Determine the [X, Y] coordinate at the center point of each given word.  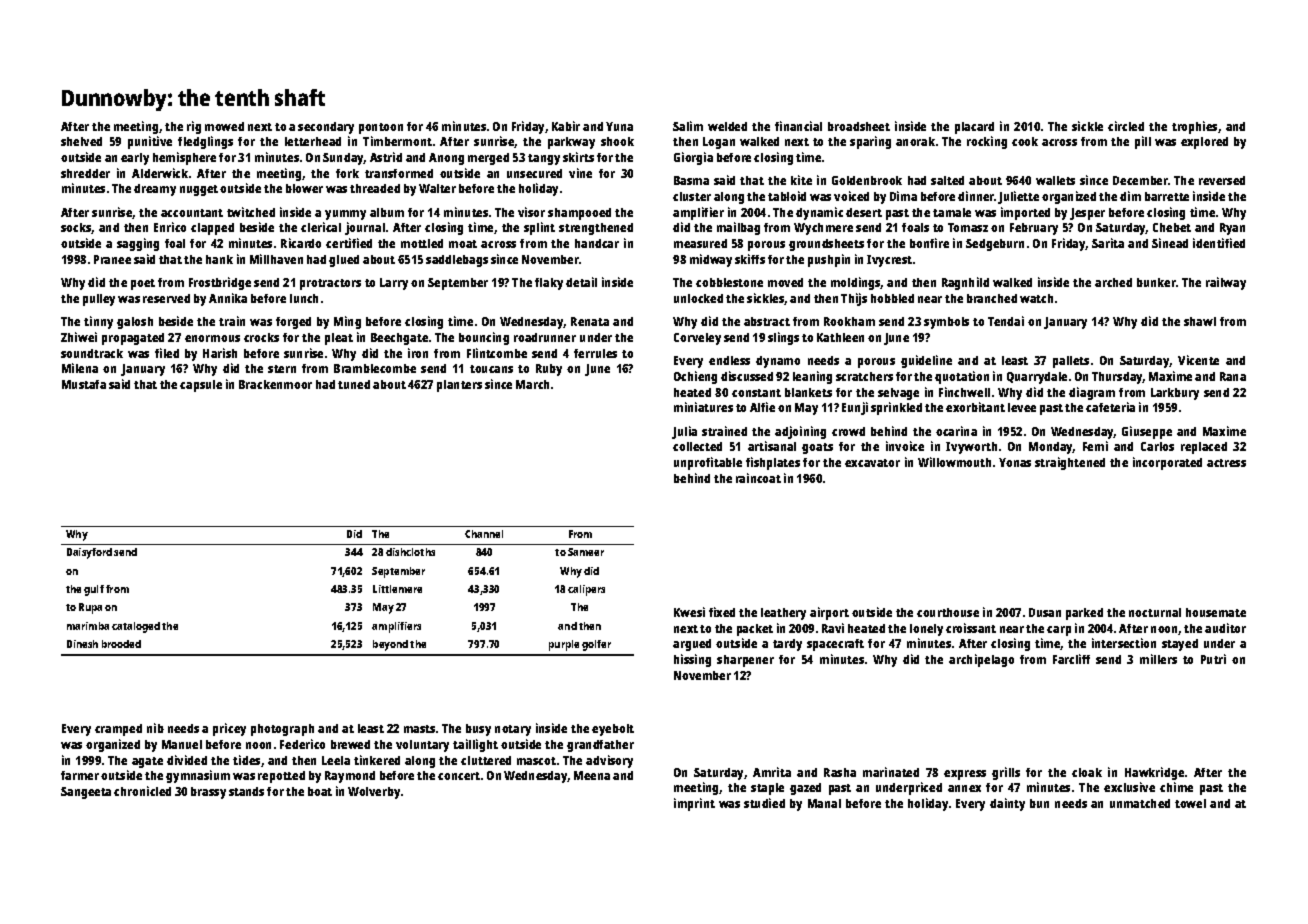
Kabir [566, 126]
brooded [121, 644]
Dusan [1045, 612]
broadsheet [859, 126]
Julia [684, 432]
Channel [484, 534]
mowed [224, 126]
